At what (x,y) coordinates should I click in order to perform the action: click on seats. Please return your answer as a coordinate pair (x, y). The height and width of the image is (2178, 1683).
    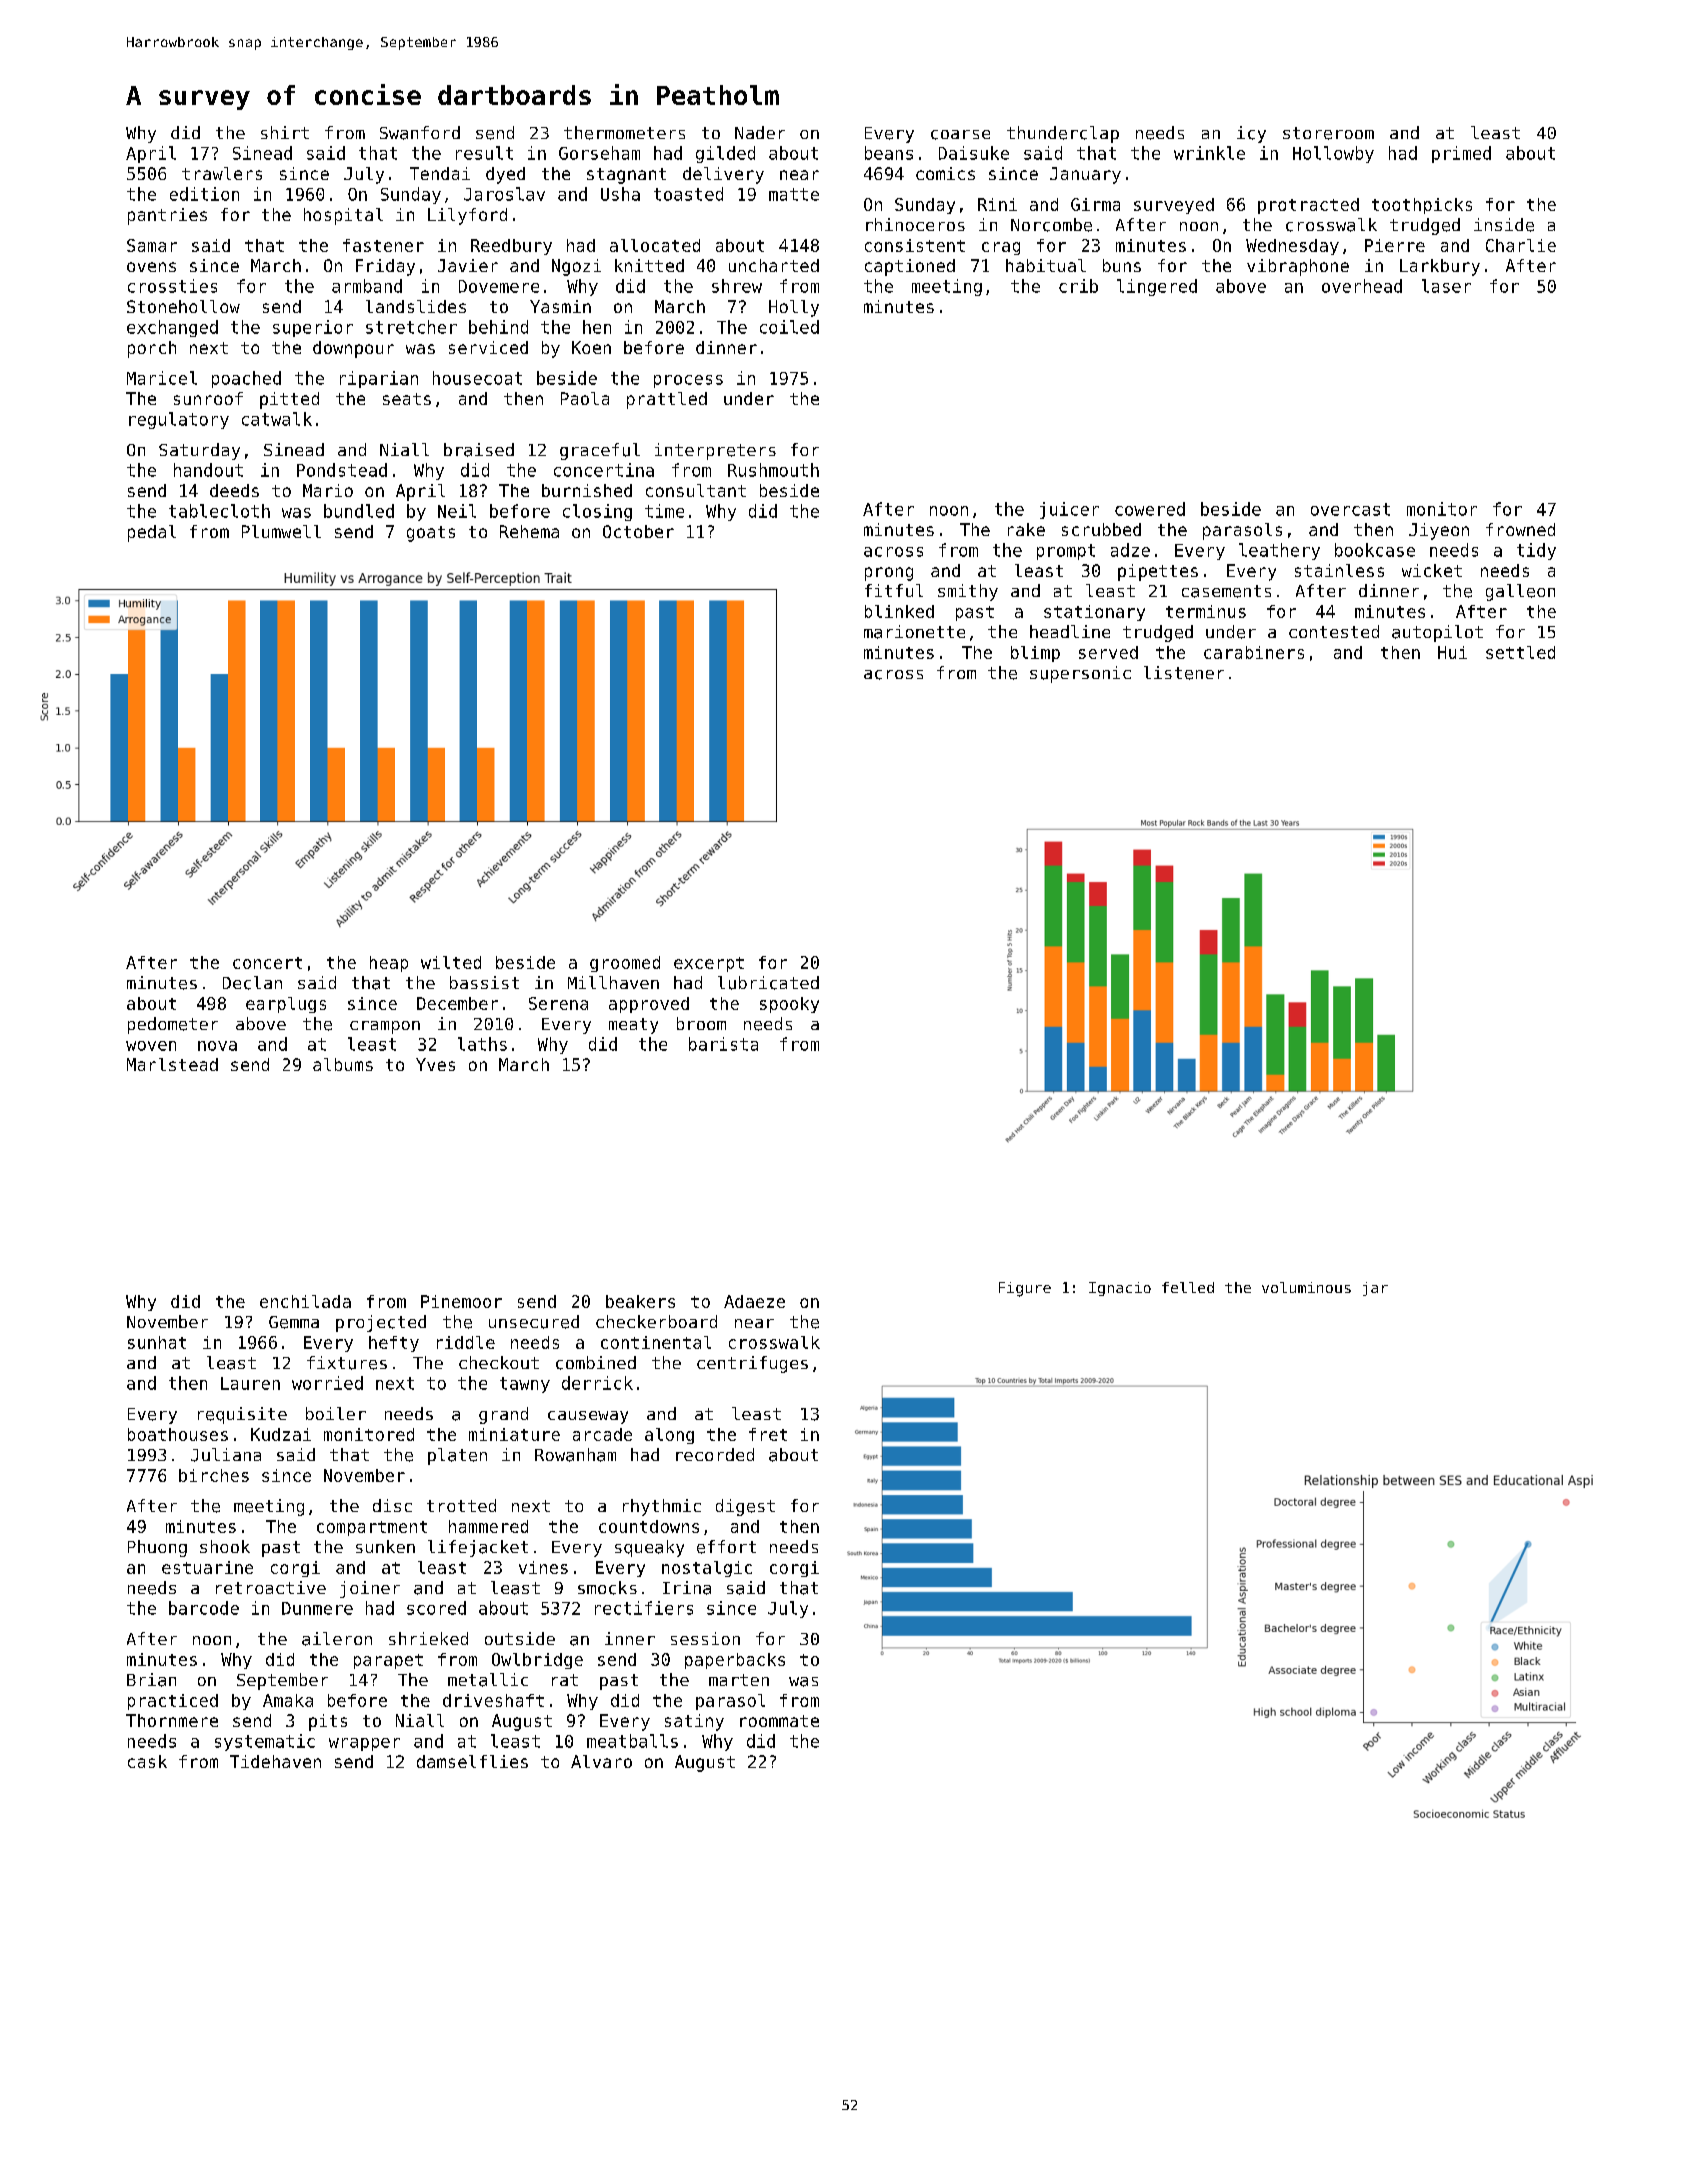
    Looking at the image, I should click on (407, 399).
